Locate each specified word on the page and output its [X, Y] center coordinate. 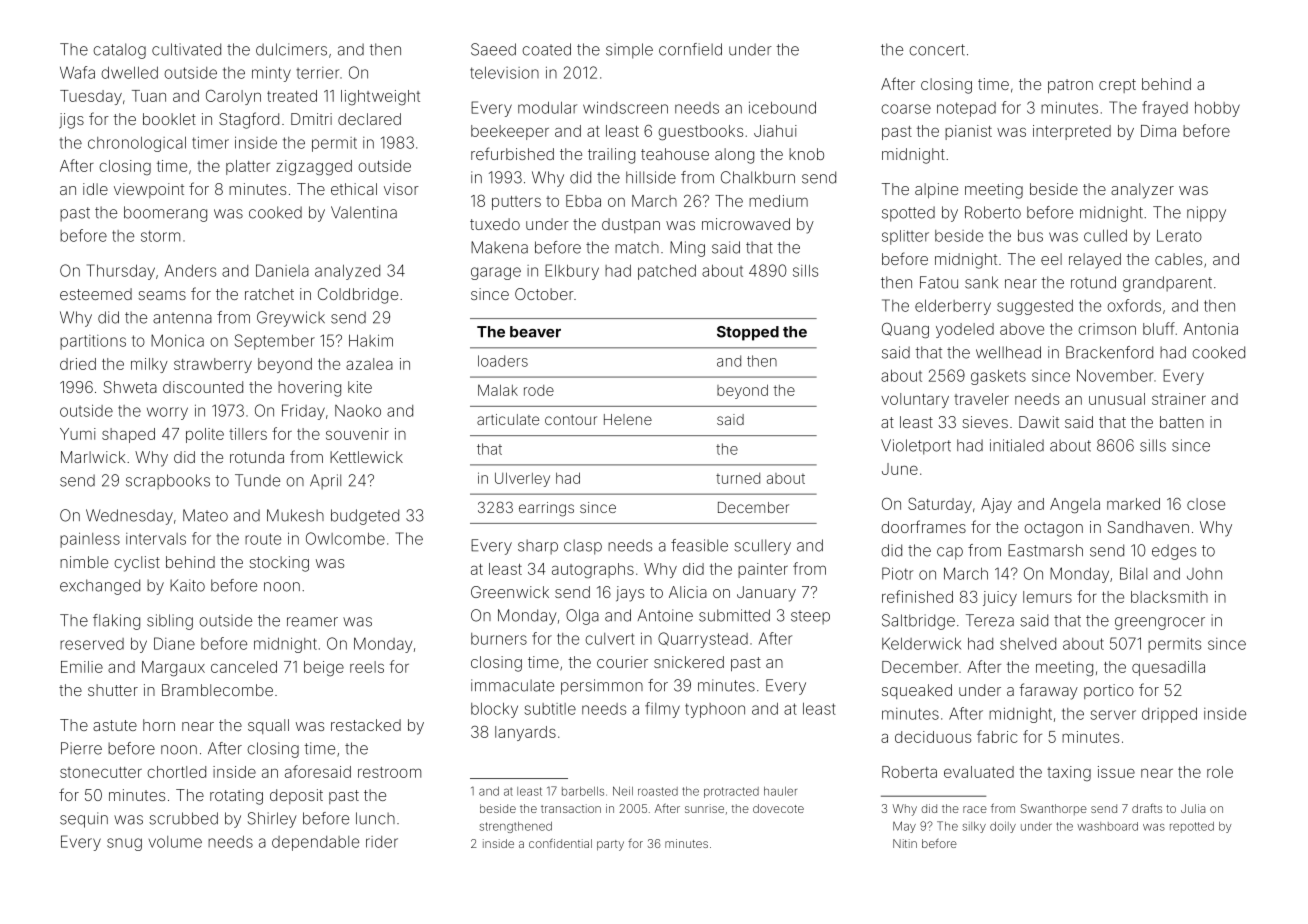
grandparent [1167, 284]
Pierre [81, 748]
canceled [244, 667]
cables [1178, 259]
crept [1117, 86]
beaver [535, 332]
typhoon [715, 710]
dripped [1169, 715]
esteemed [96, 294]
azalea [369, 364]
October [544, 294]
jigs [71, 121]
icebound [782, 107]
